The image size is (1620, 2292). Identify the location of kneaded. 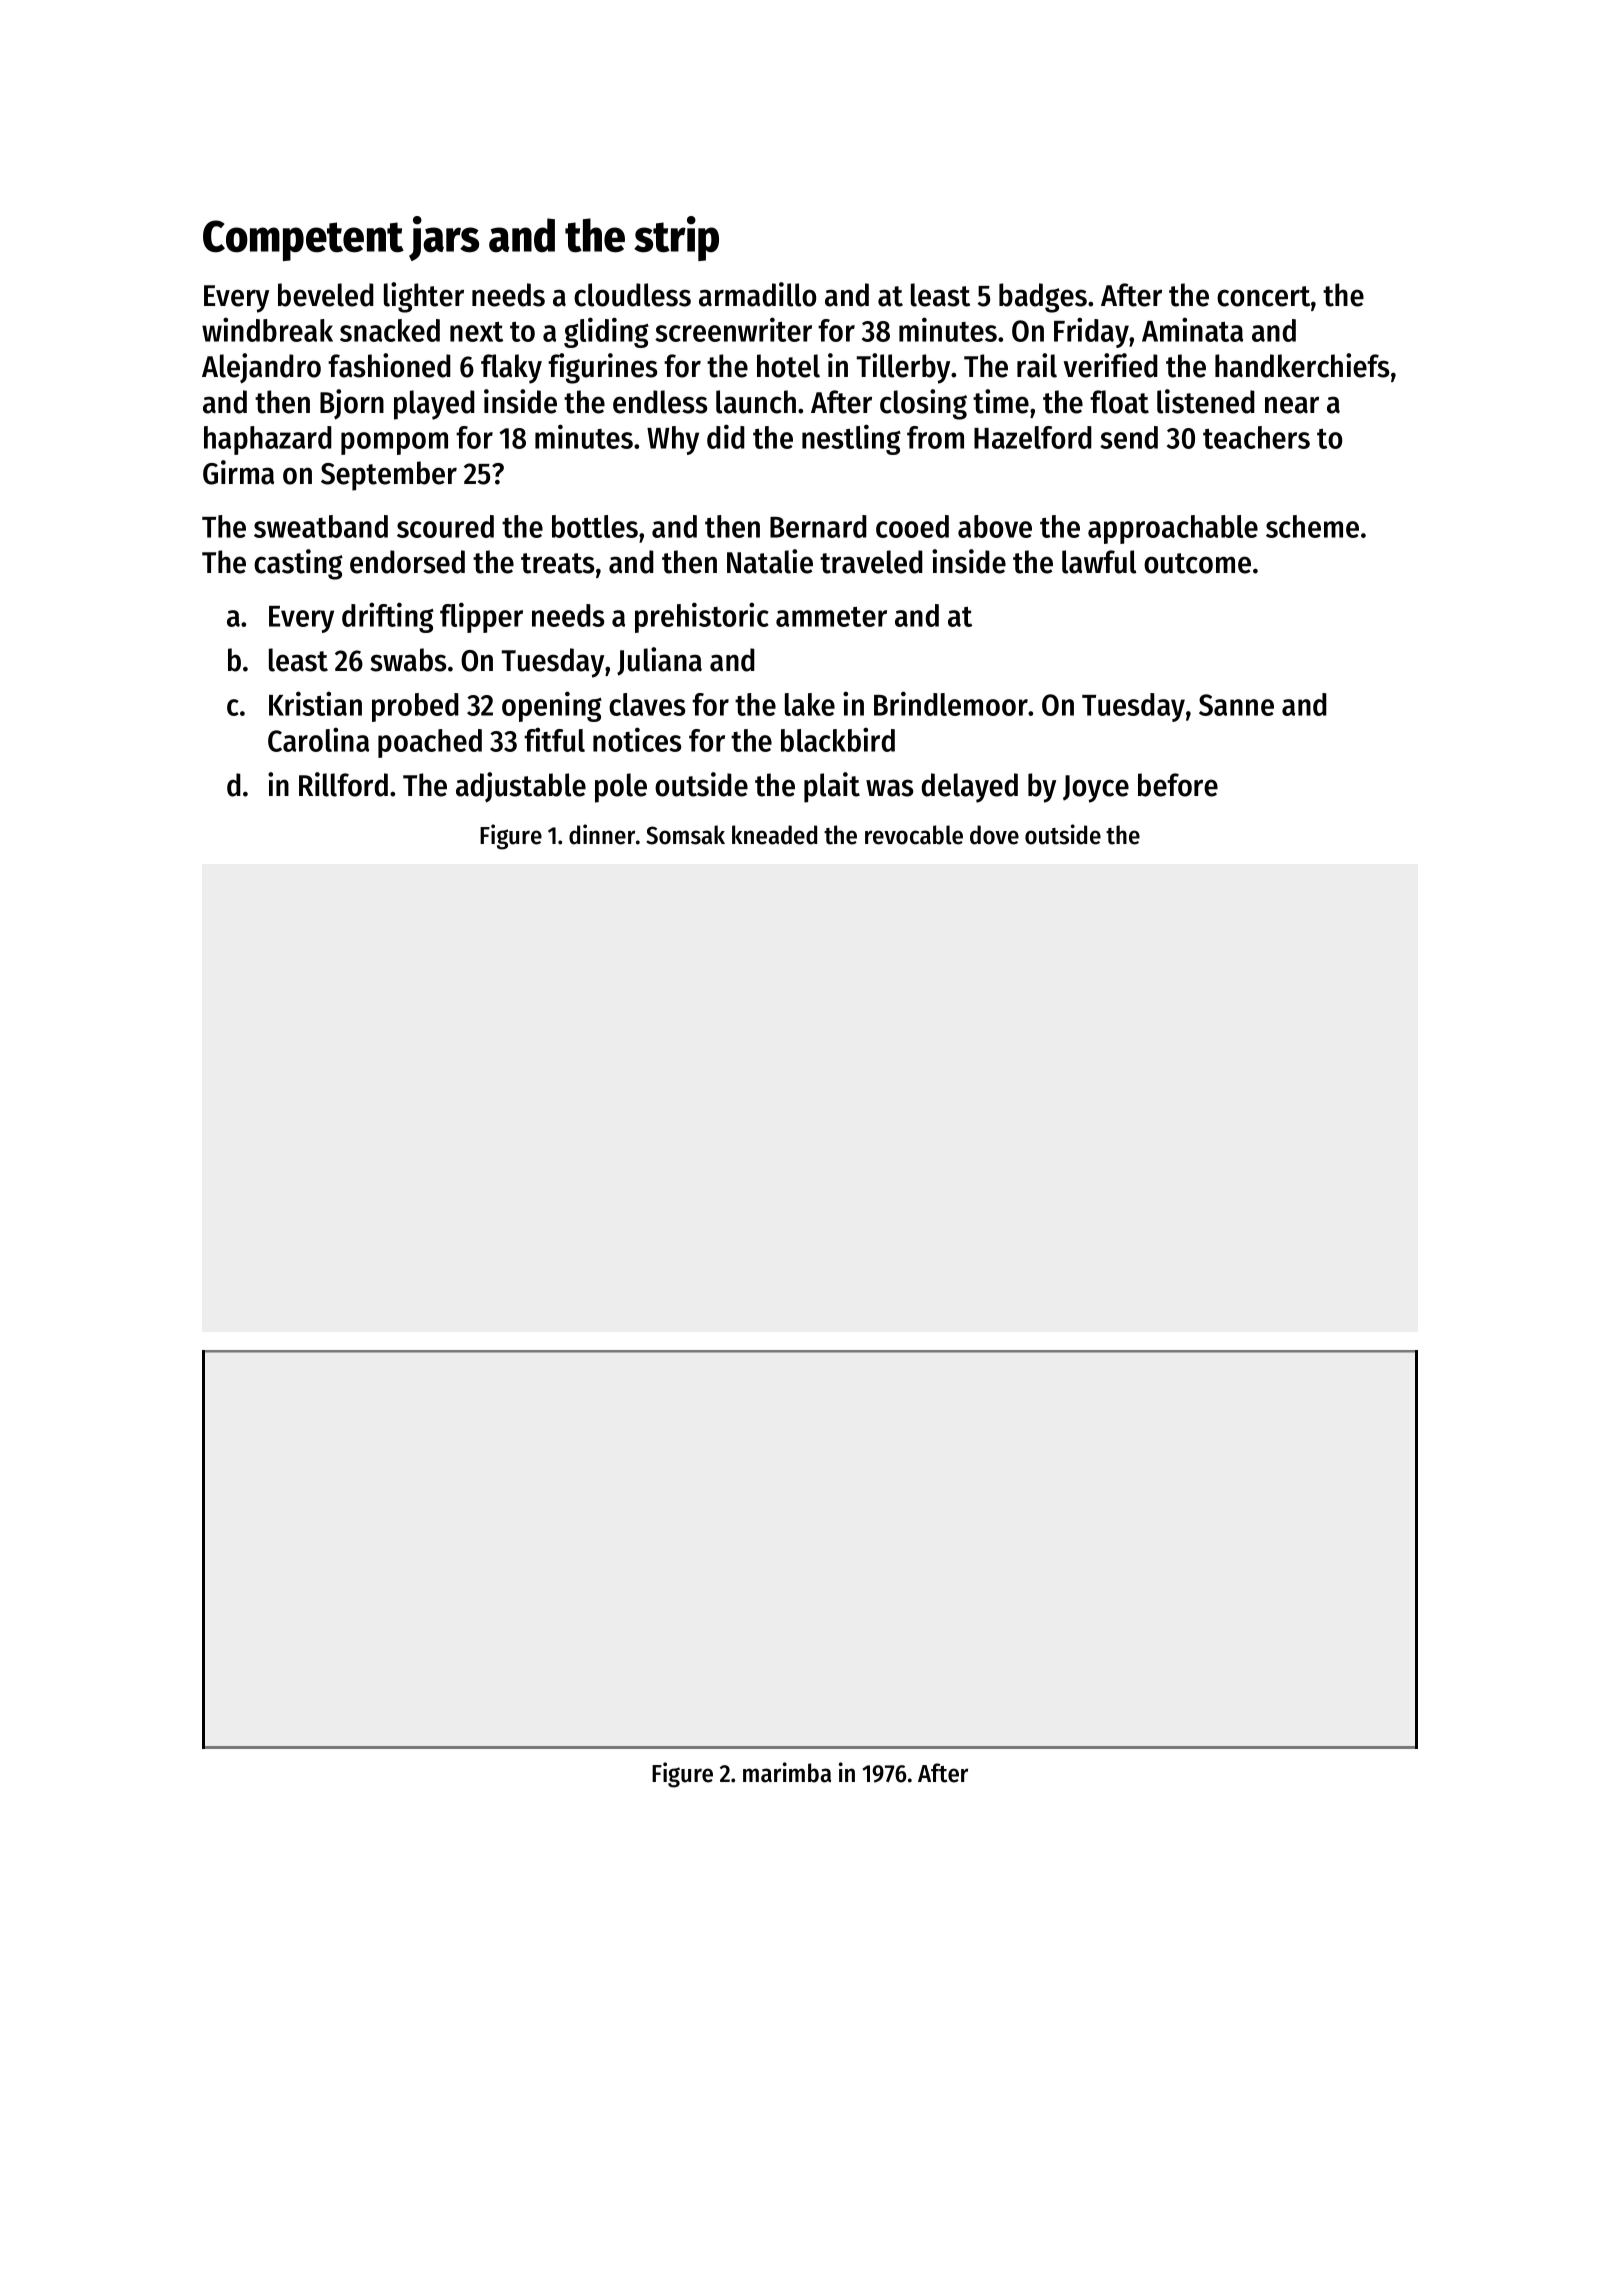
(774, 835).
